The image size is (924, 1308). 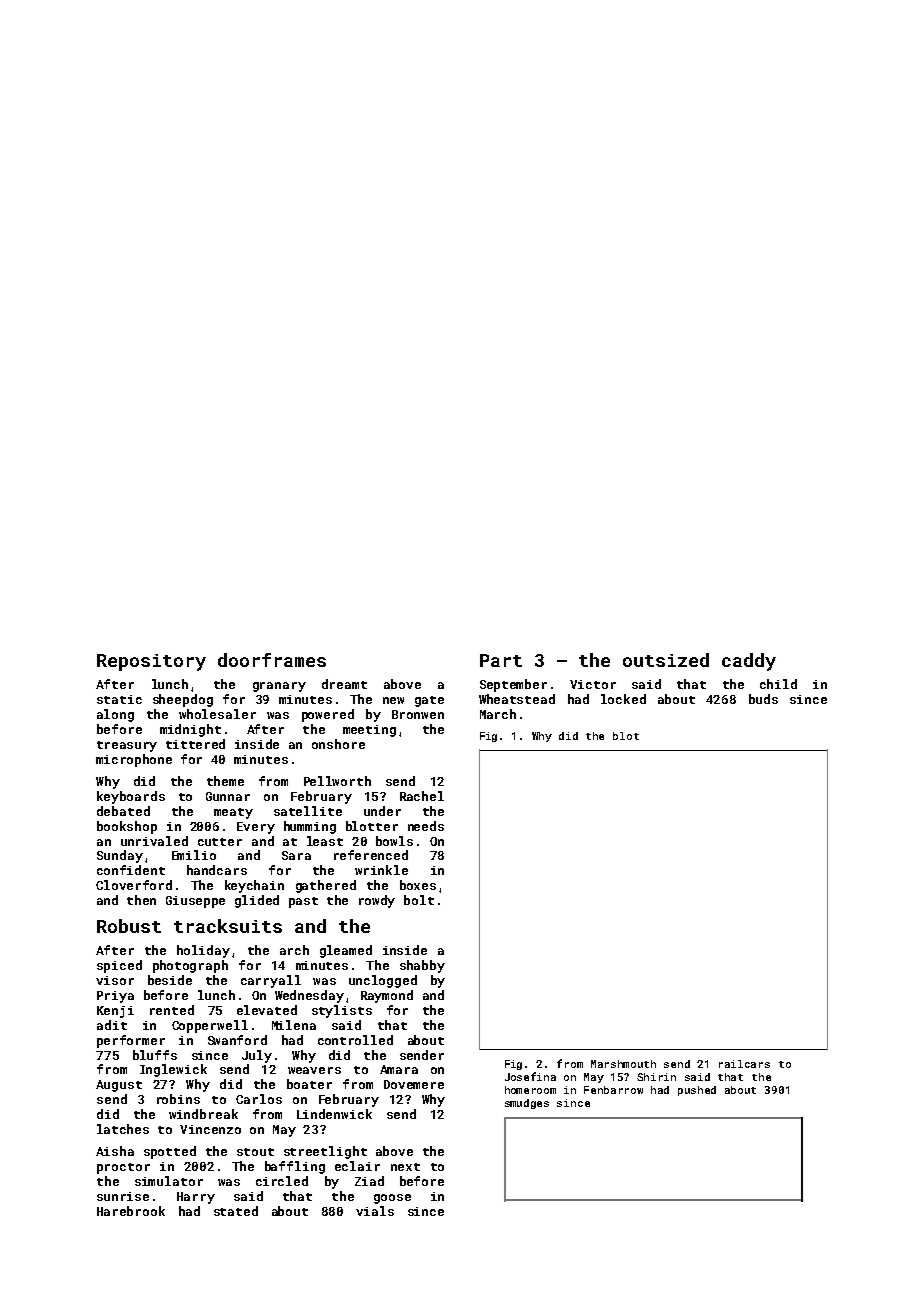 What do you see at coordinates (344, 684) in the screenshot?
I see `dreamt` at bounding box center [344, 684].
